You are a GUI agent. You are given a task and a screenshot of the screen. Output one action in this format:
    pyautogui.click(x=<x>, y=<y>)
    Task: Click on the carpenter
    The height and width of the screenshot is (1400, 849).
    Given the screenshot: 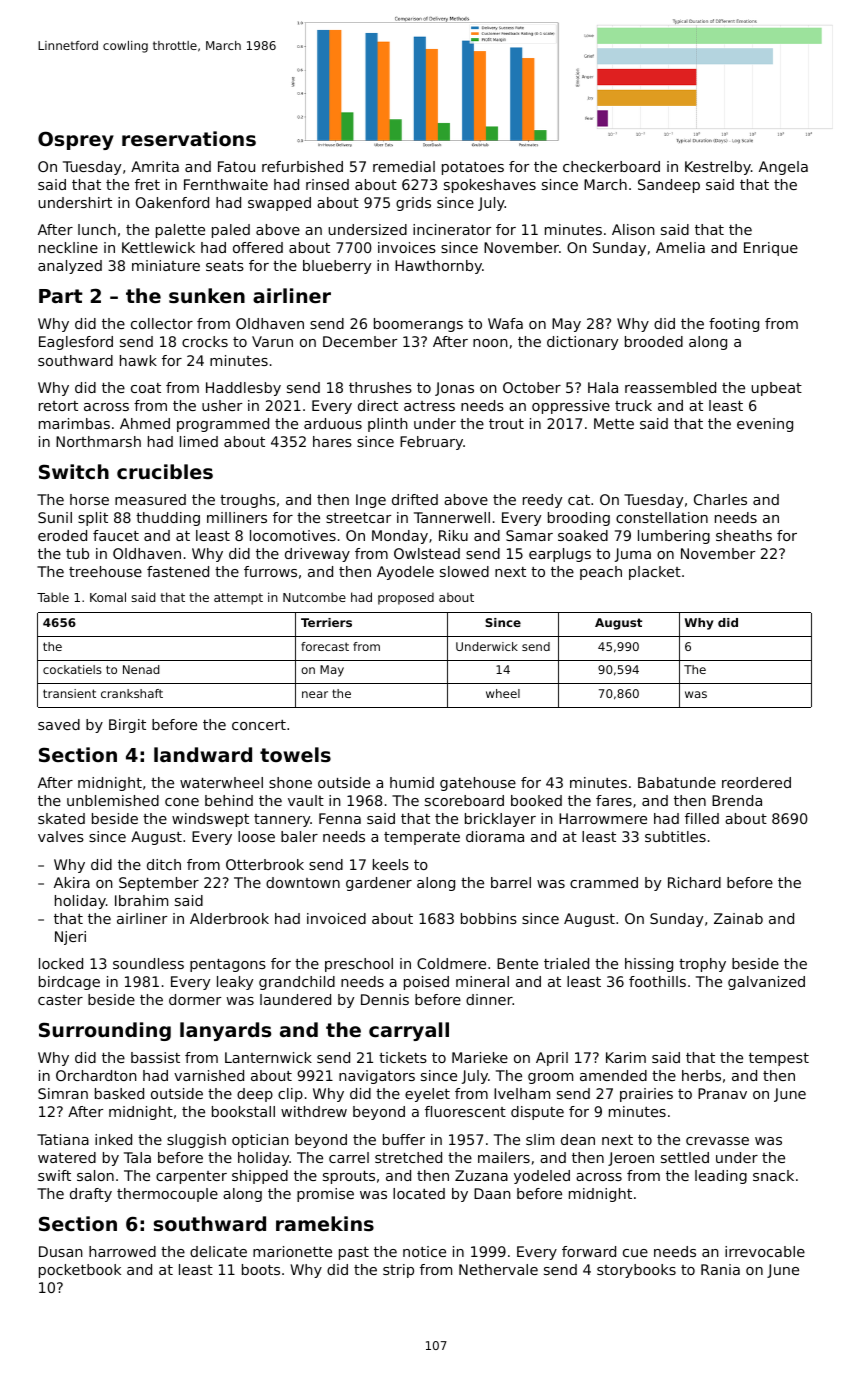 What is the action you would take?
    pyautogui.click(x=191, y=1177)
